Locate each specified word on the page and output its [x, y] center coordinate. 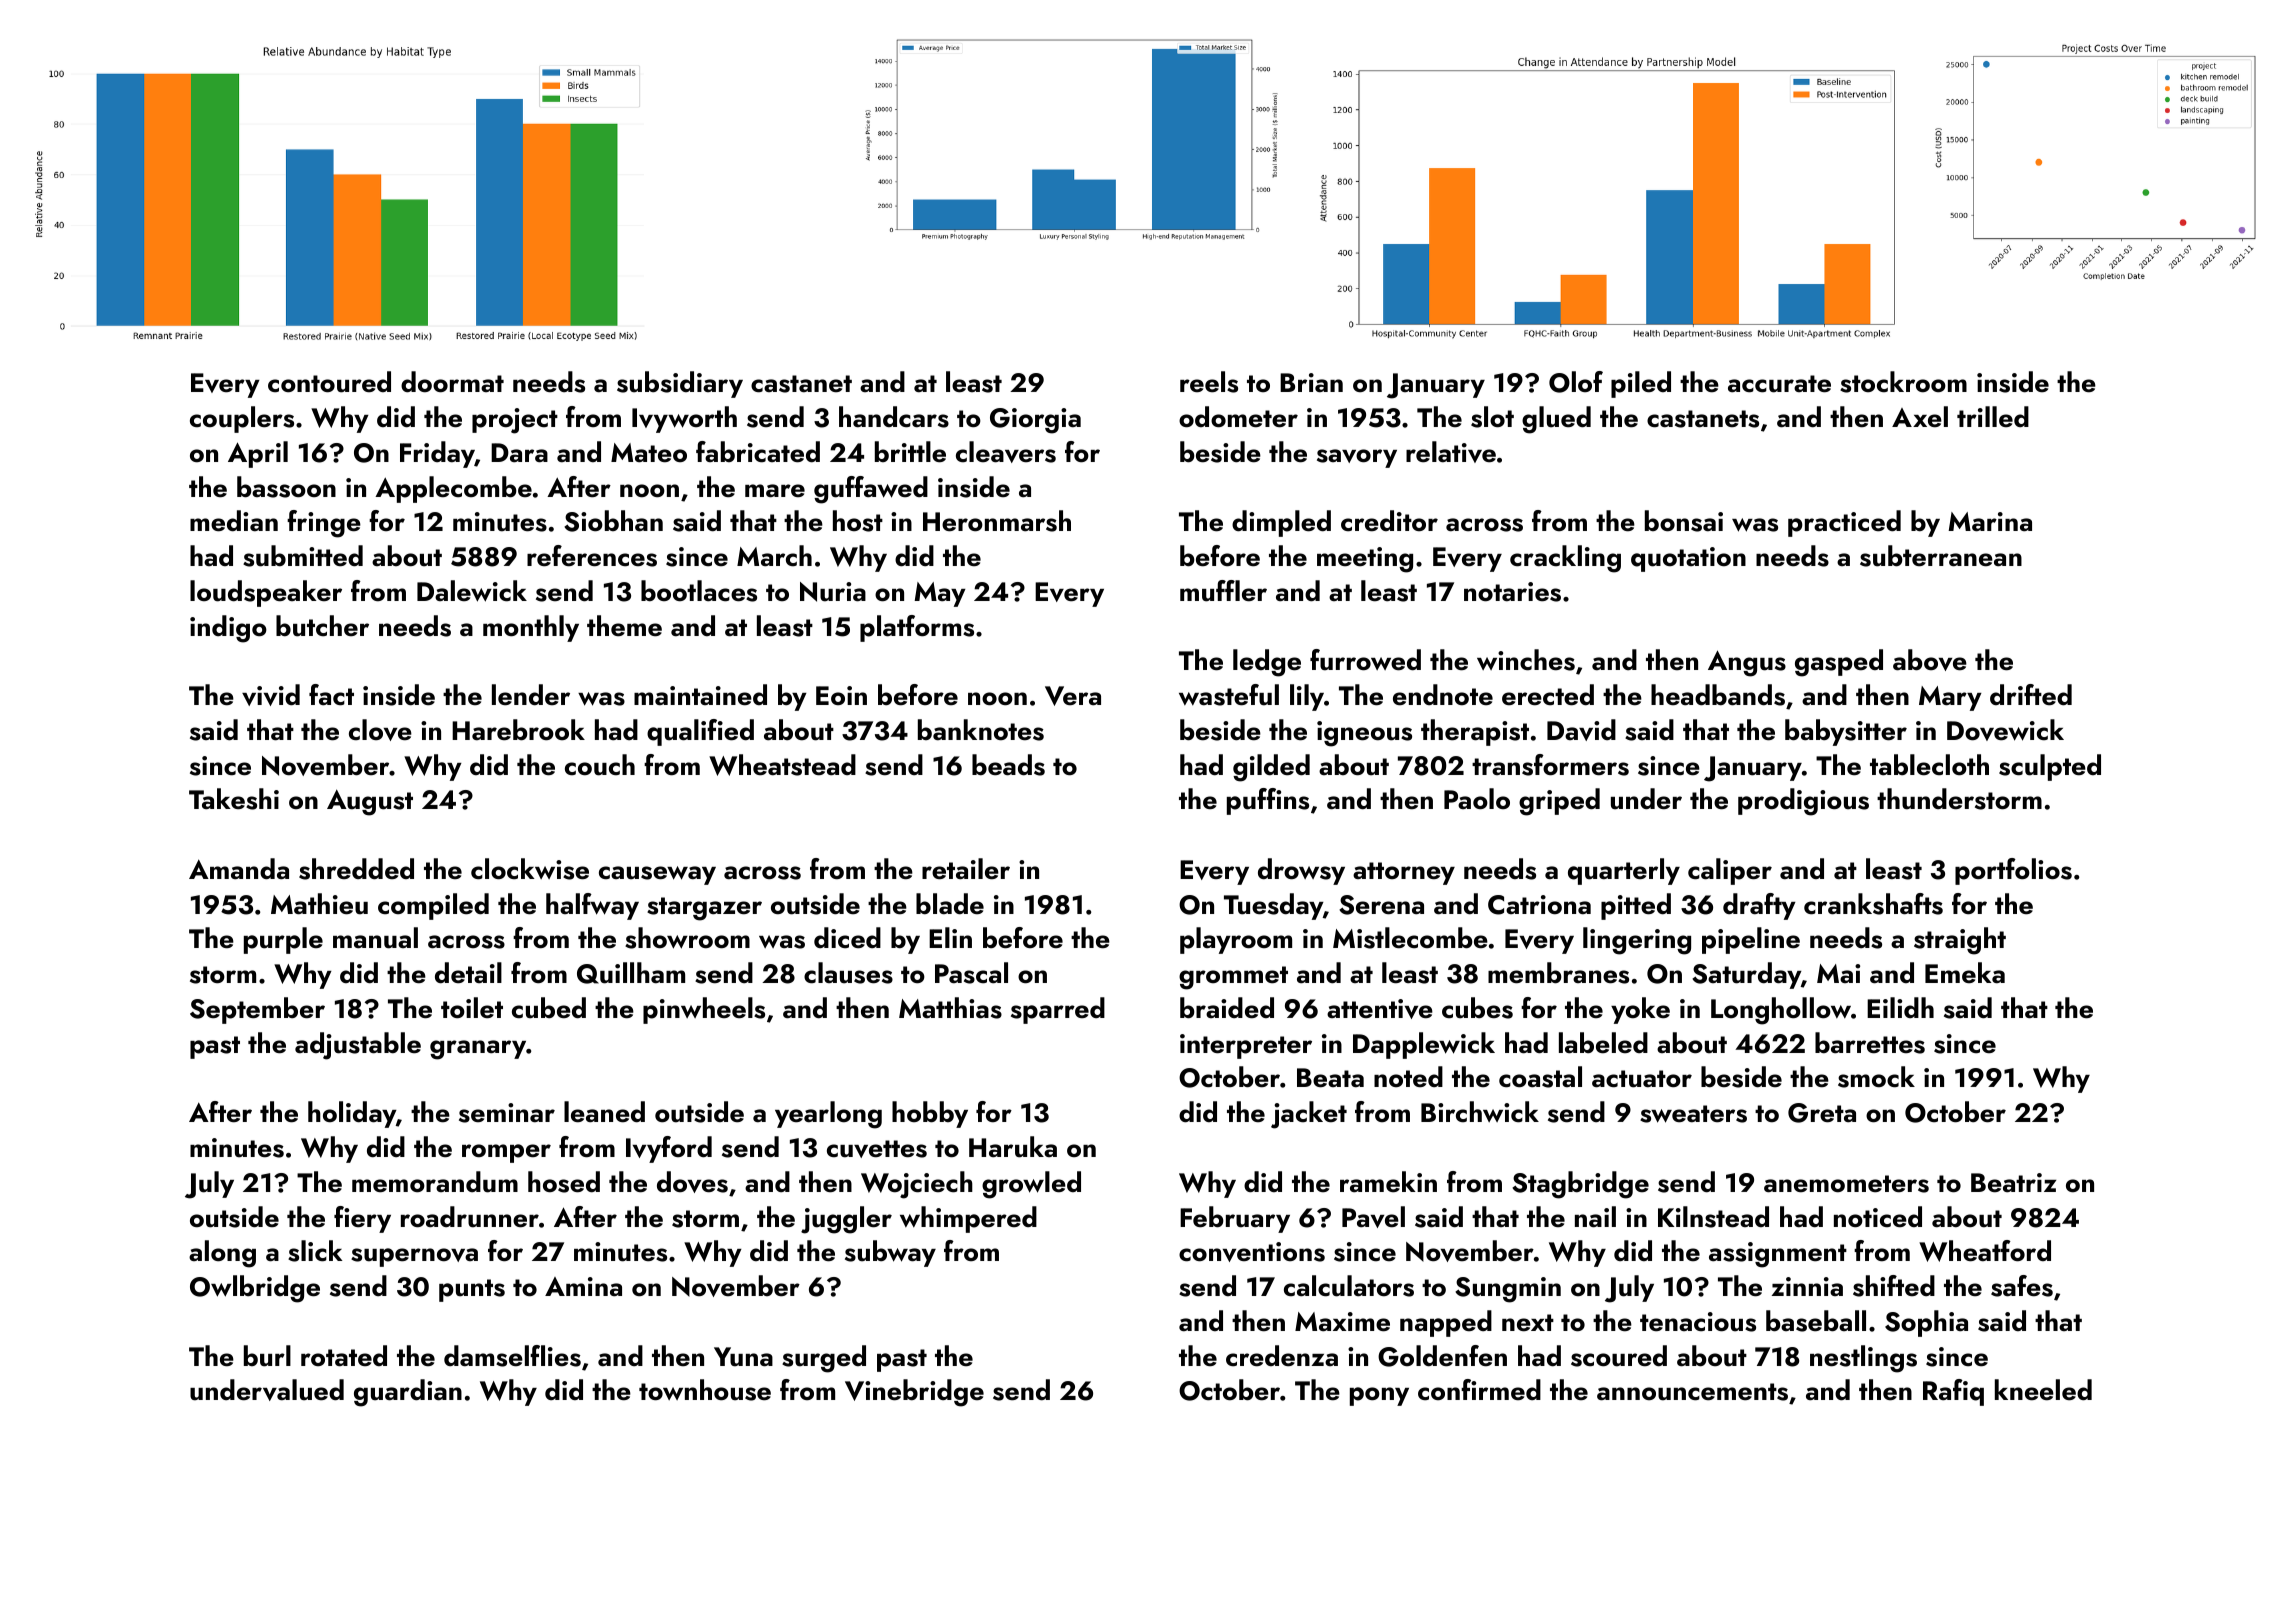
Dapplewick [1424, 1045]
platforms [917, 628]
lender [531, 695]
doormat [452, 382]
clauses [848, 973]
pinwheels [704, 1010]
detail [468, 973]
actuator [1642, 1079]
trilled [1993, 416]
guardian [408, 1393]
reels [1209, 382]
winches [1526, 660]
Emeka [1965, 973]
